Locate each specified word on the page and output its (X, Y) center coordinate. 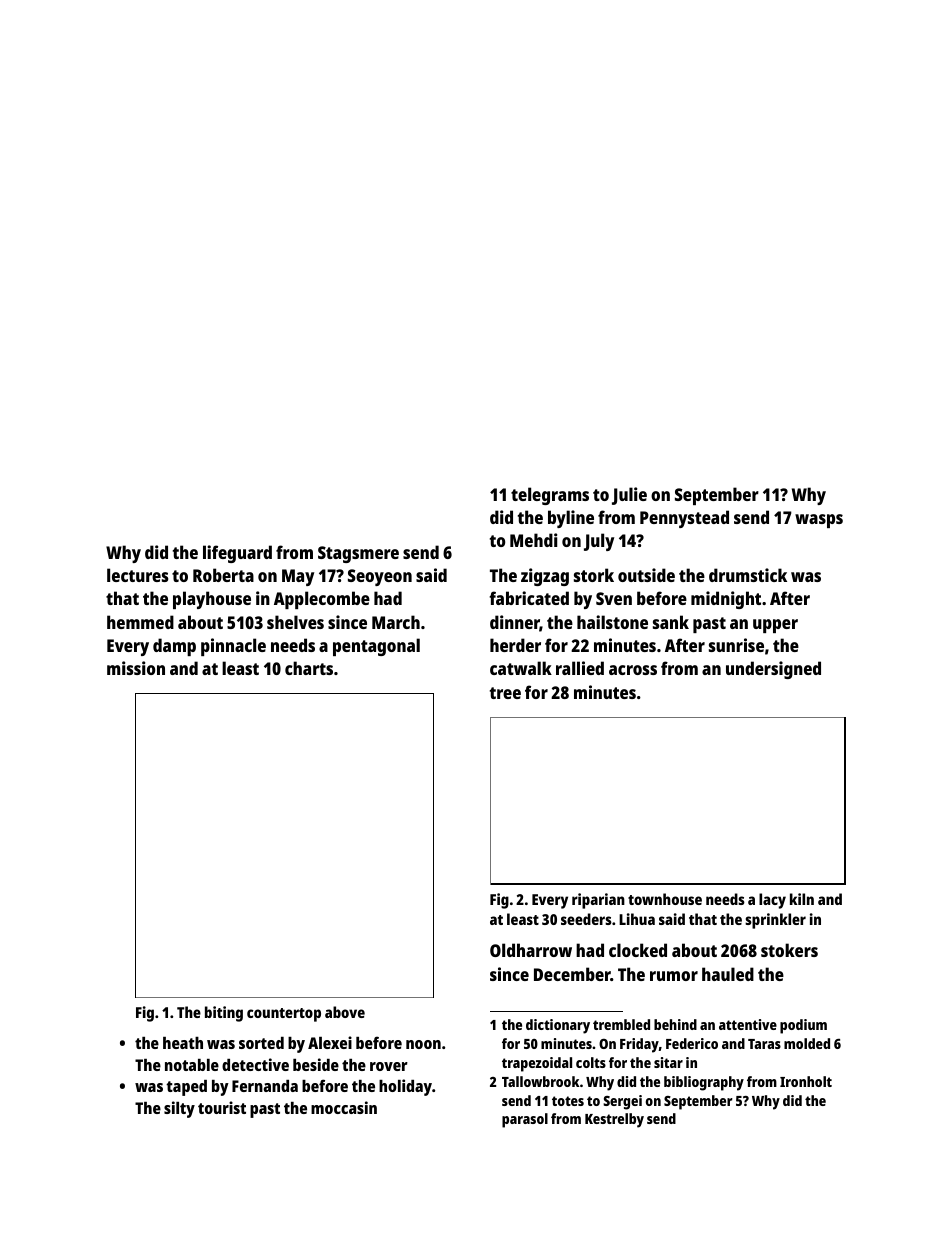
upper (775, 626)
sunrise (736, 645)
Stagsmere (358, 554)
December (572, 974)
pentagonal (376, 647)
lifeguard (237, 554)
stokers (789, 950)
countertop (284, 1015)
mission (136, 668)
